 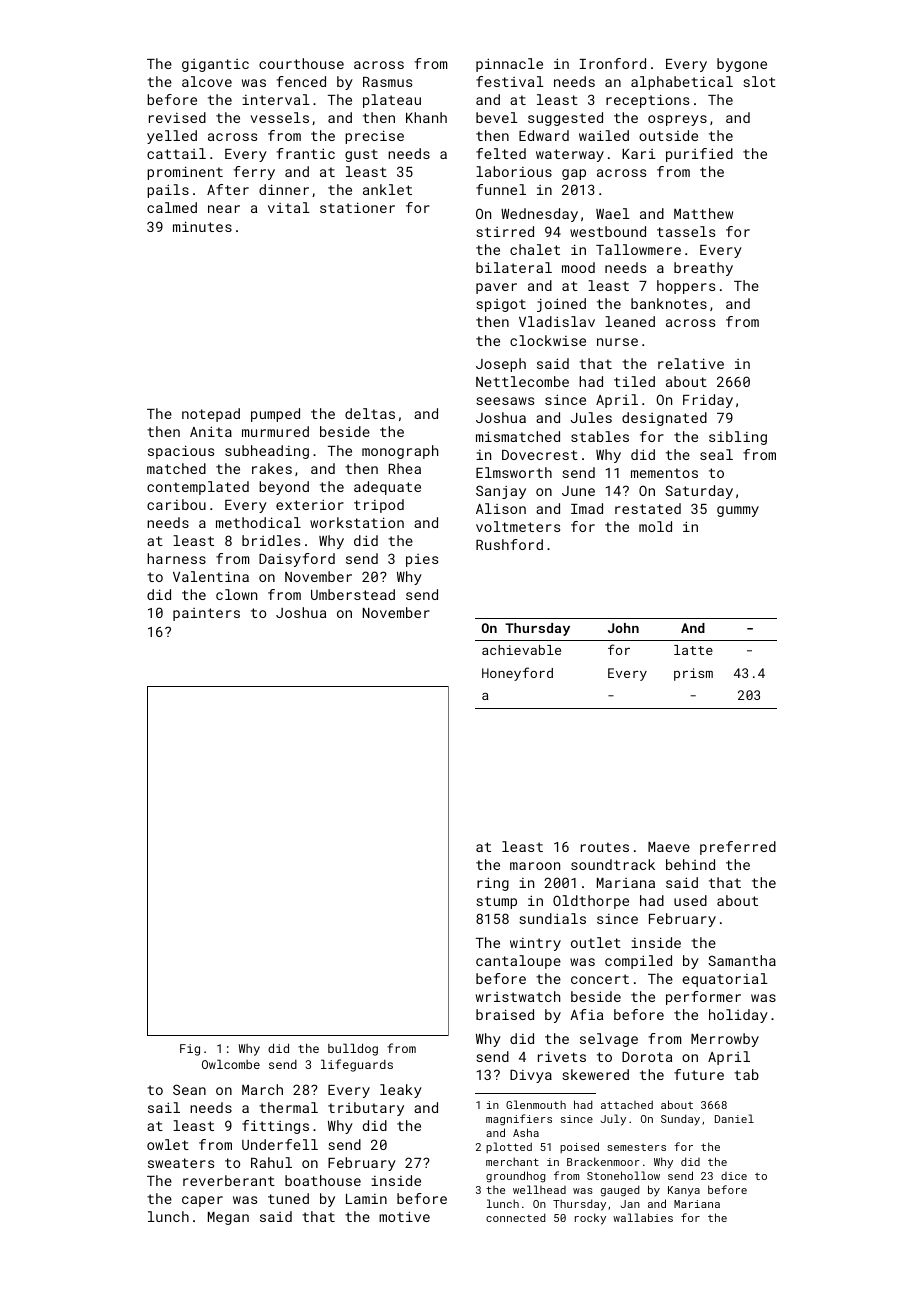 I want to click on monograph, so click(x=400, y=452).
